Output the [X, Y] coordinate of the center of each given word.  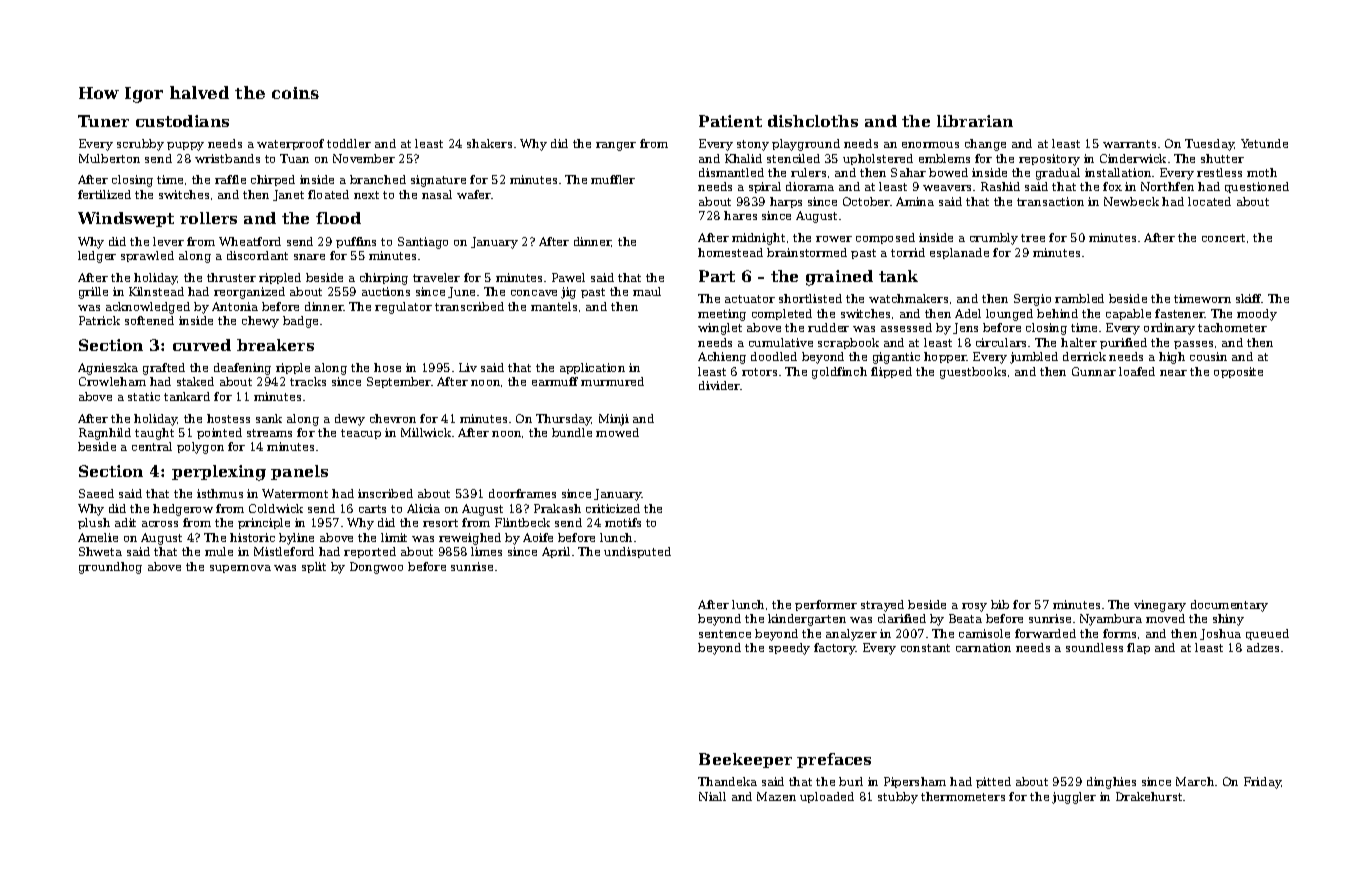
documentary [1229, 606]
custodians [182, 121]
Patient [730, 121]
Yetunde [1264, 143]
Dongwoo [376, 568]
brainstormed [807, 252]
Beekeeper [745, 760]
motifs [623, 522]
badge [300, 322]
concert [1223, 238]
